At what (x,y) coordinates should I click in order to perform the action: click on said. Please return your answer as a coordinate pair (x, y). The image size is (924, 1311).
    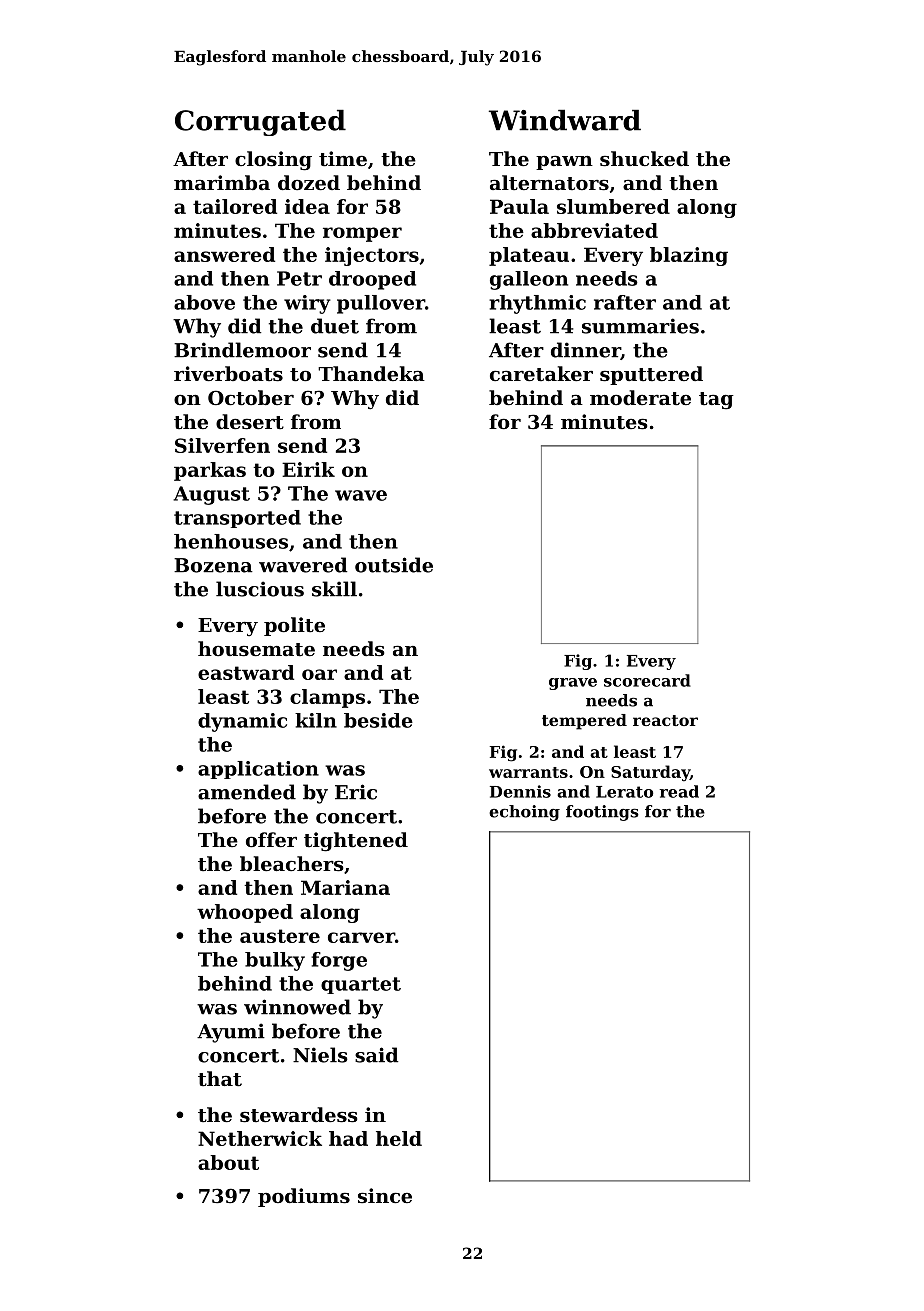
    Looking at the image, I should click on (376, 1055).
